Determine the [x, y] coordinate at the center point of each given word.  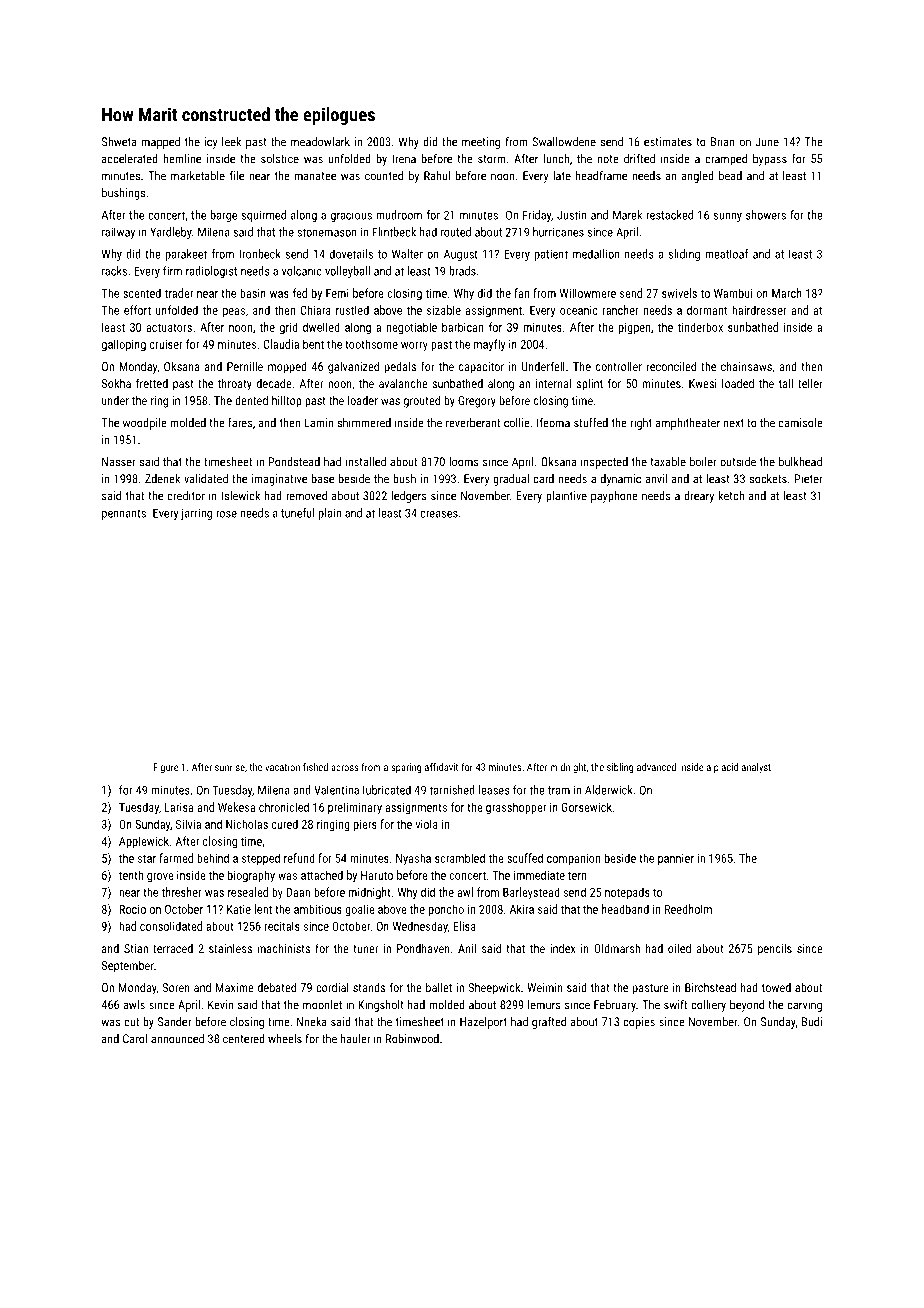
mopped [287, 368]
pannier [676, 859]
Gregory [477, 402]
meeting [481, 143]
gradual [511, 480]
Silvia [188, 824]
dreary [699, 497]
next [734, 423]
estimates [668, 142]
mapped [161, 143]
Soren [176, 987]
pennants [124, 514]
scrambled [460, 858]
